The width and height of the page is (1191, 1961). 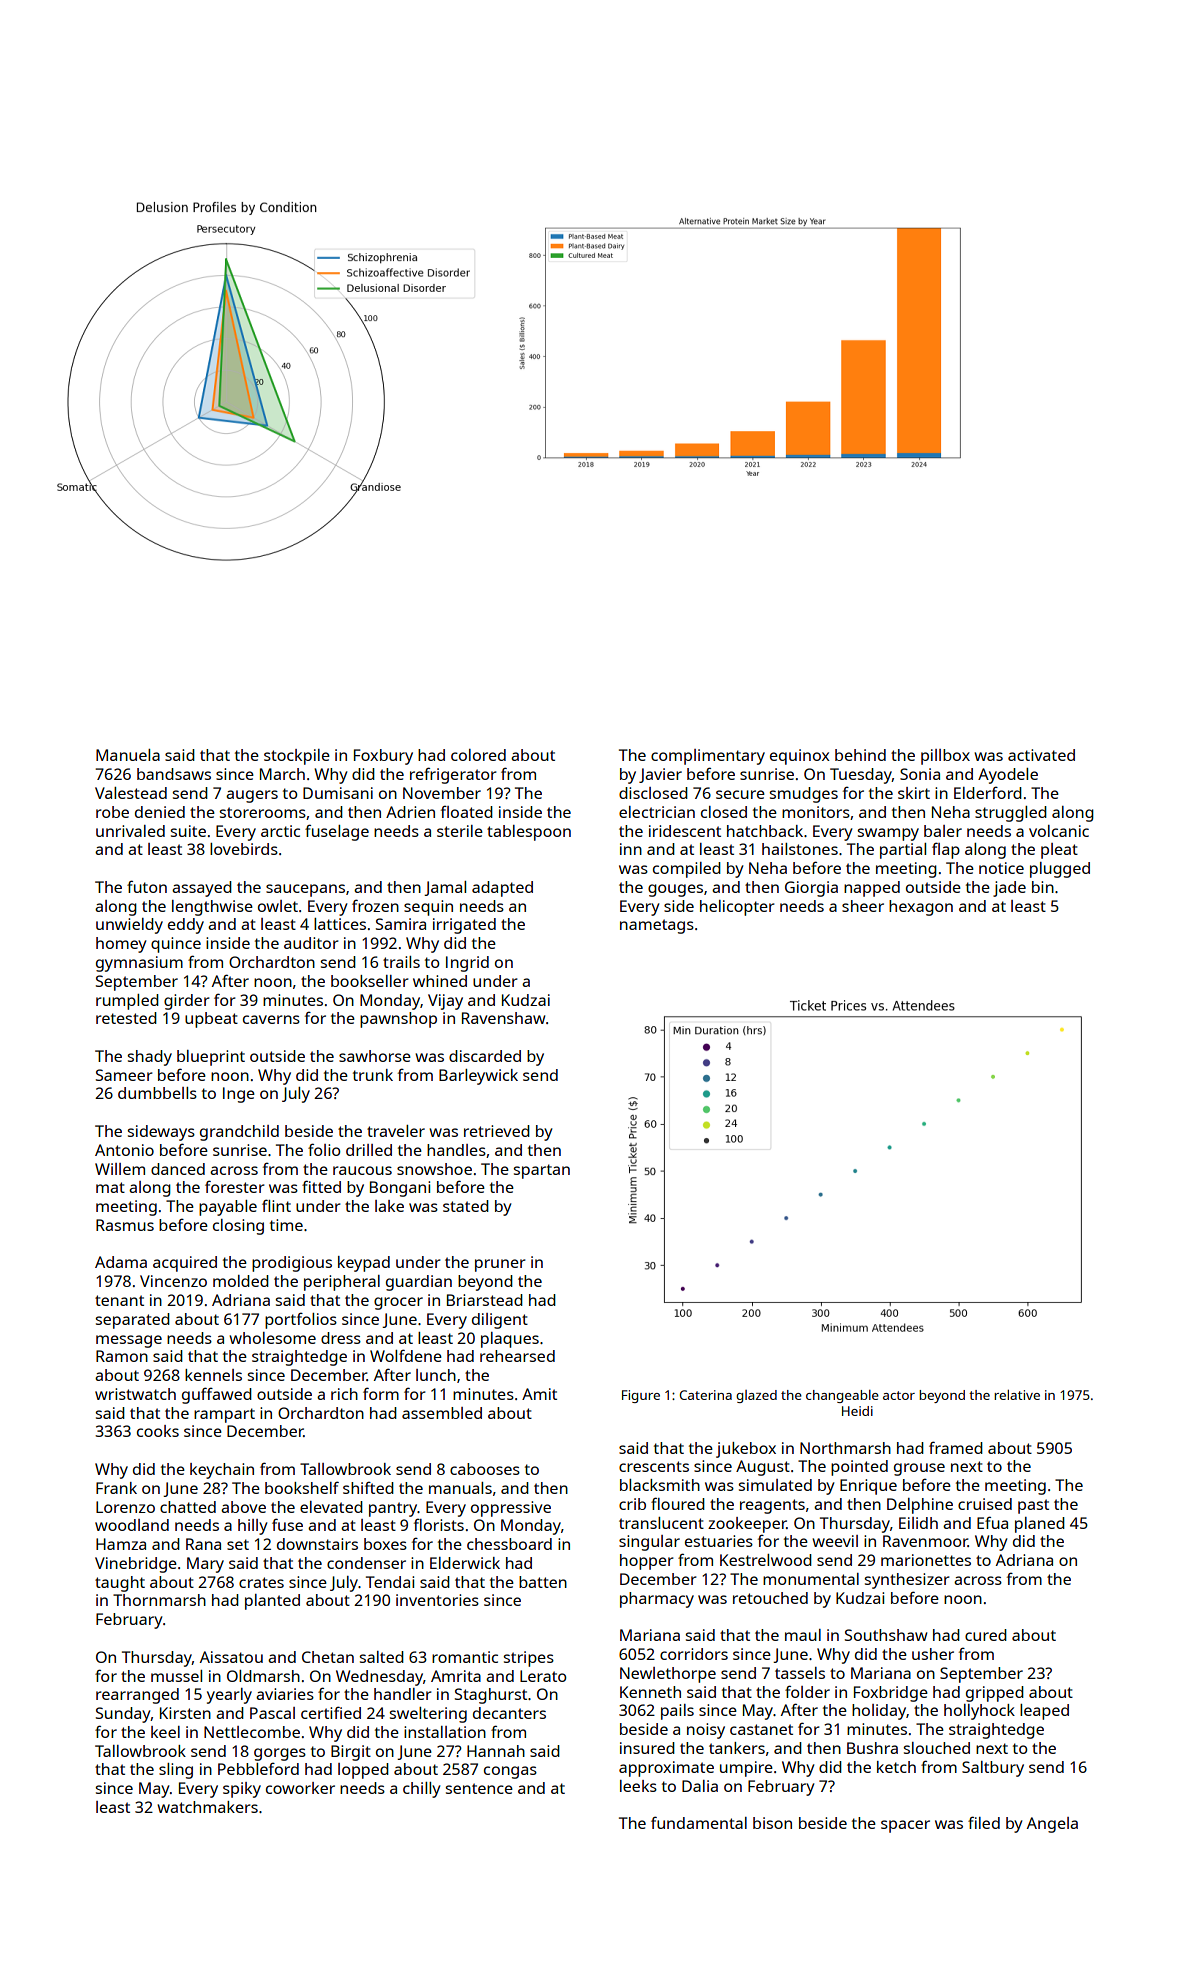 What do you see at coordinates (338, 793) in the page?
I see `Dumisani` at bounding box center [338, 793].
